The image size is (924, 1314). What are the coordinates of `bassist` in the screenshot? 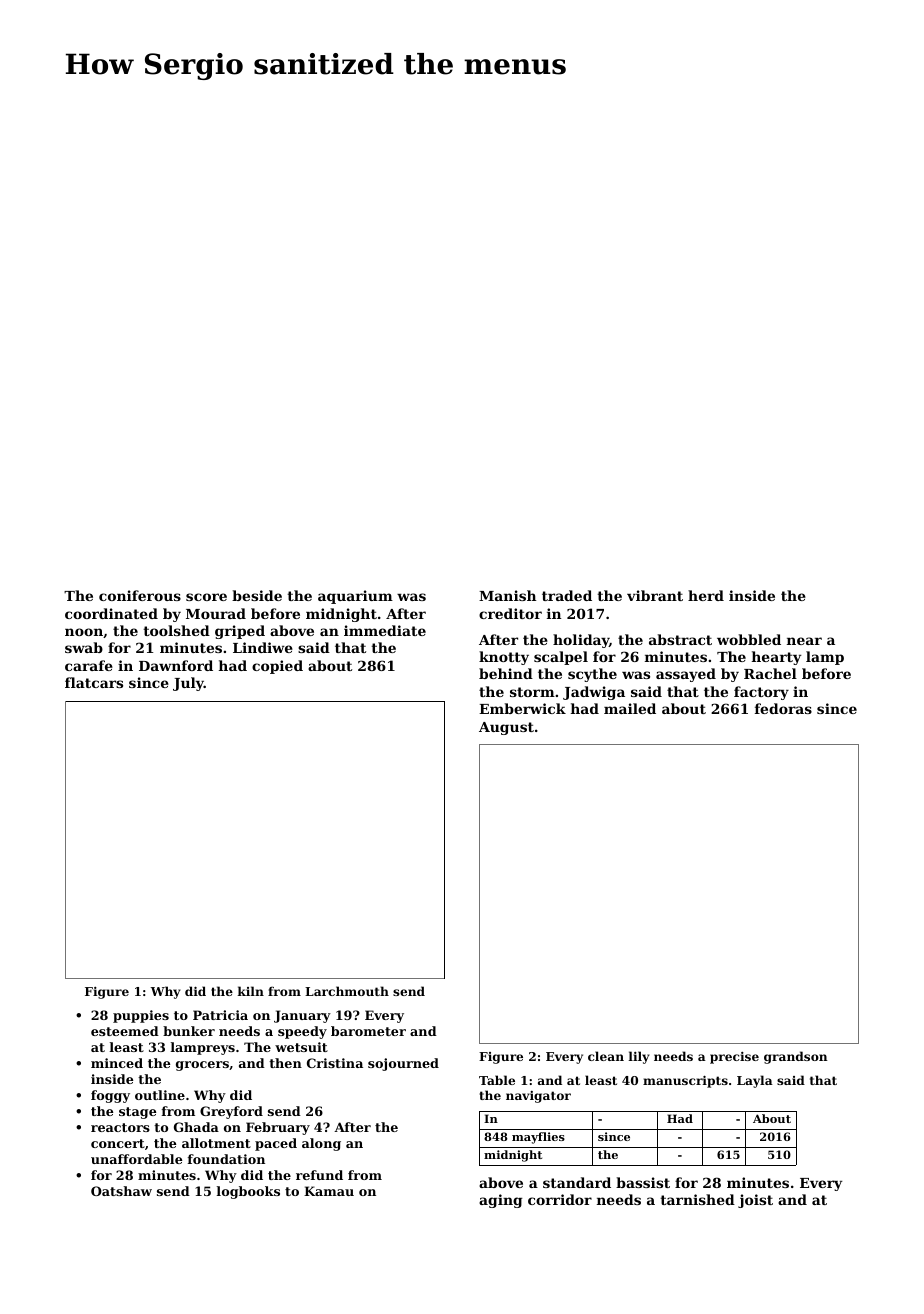 It's located at (643, 1182).
